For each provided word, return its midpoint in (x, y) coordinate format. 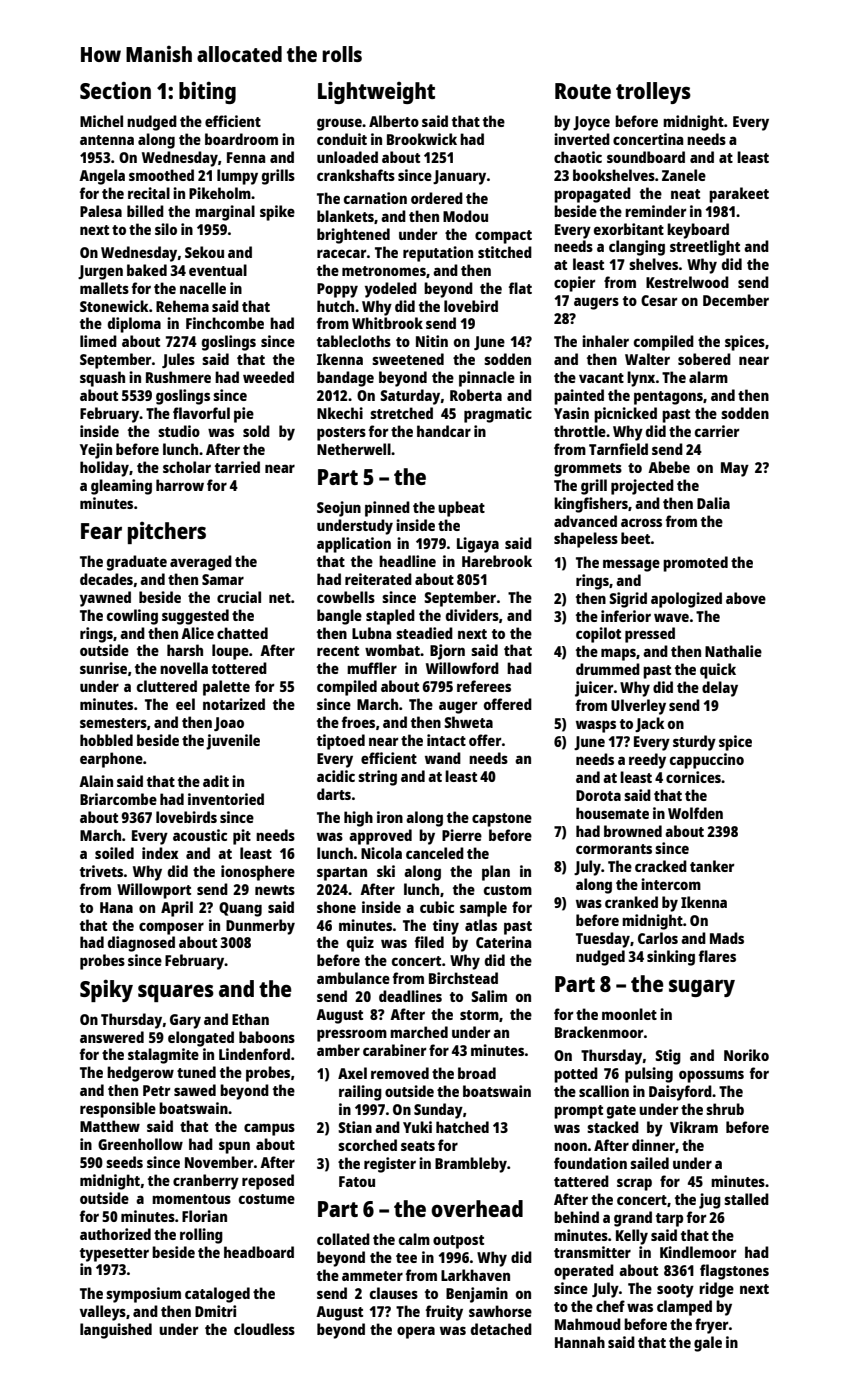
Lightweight (376, 92)
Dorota (598, 795)
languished (116, 1331)
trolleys (653, 93)
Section (115, 90)
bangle (339, 617)
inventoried (226, 799)
